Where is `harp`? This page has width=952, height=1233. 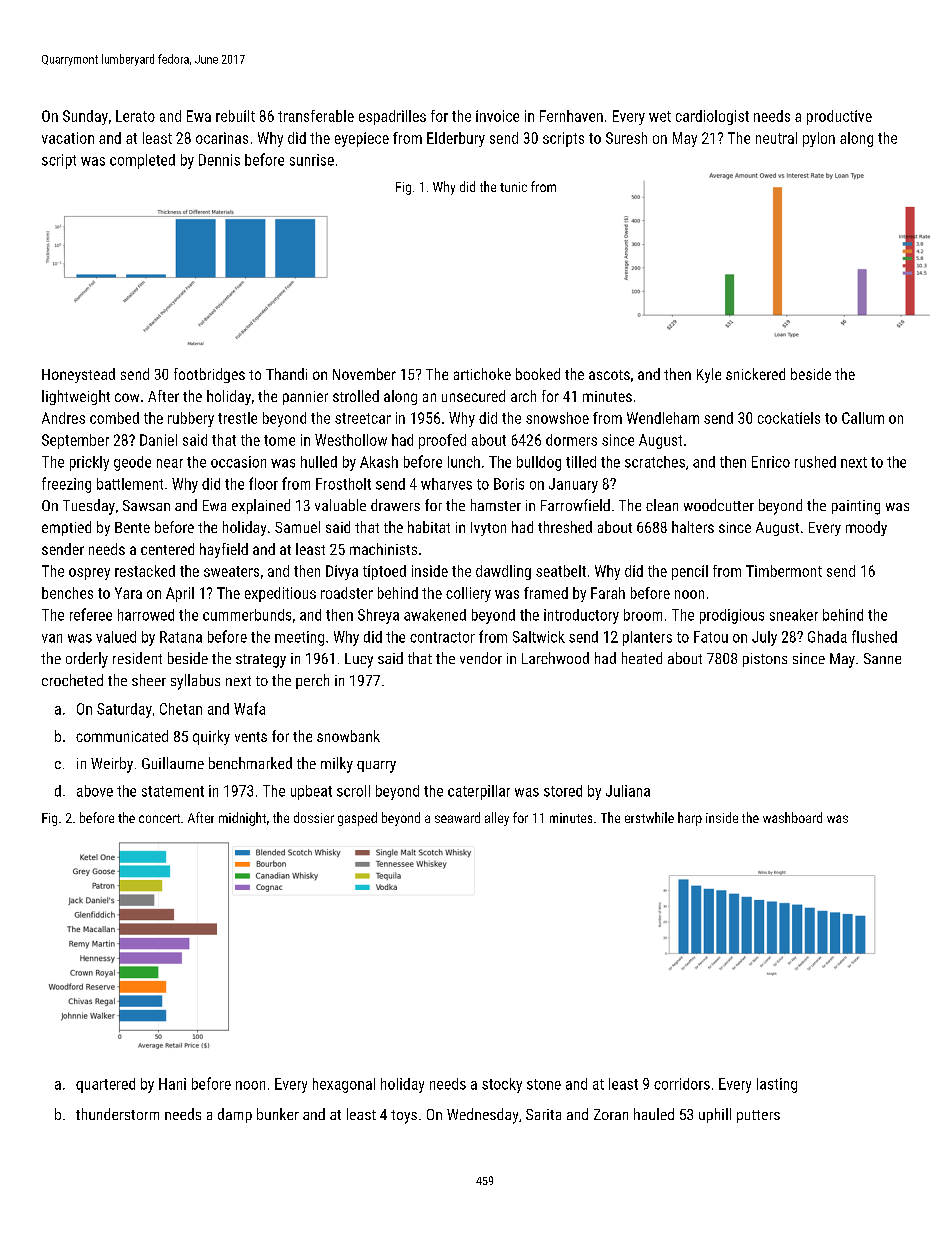 harp is located at coordinates (690, 819).
